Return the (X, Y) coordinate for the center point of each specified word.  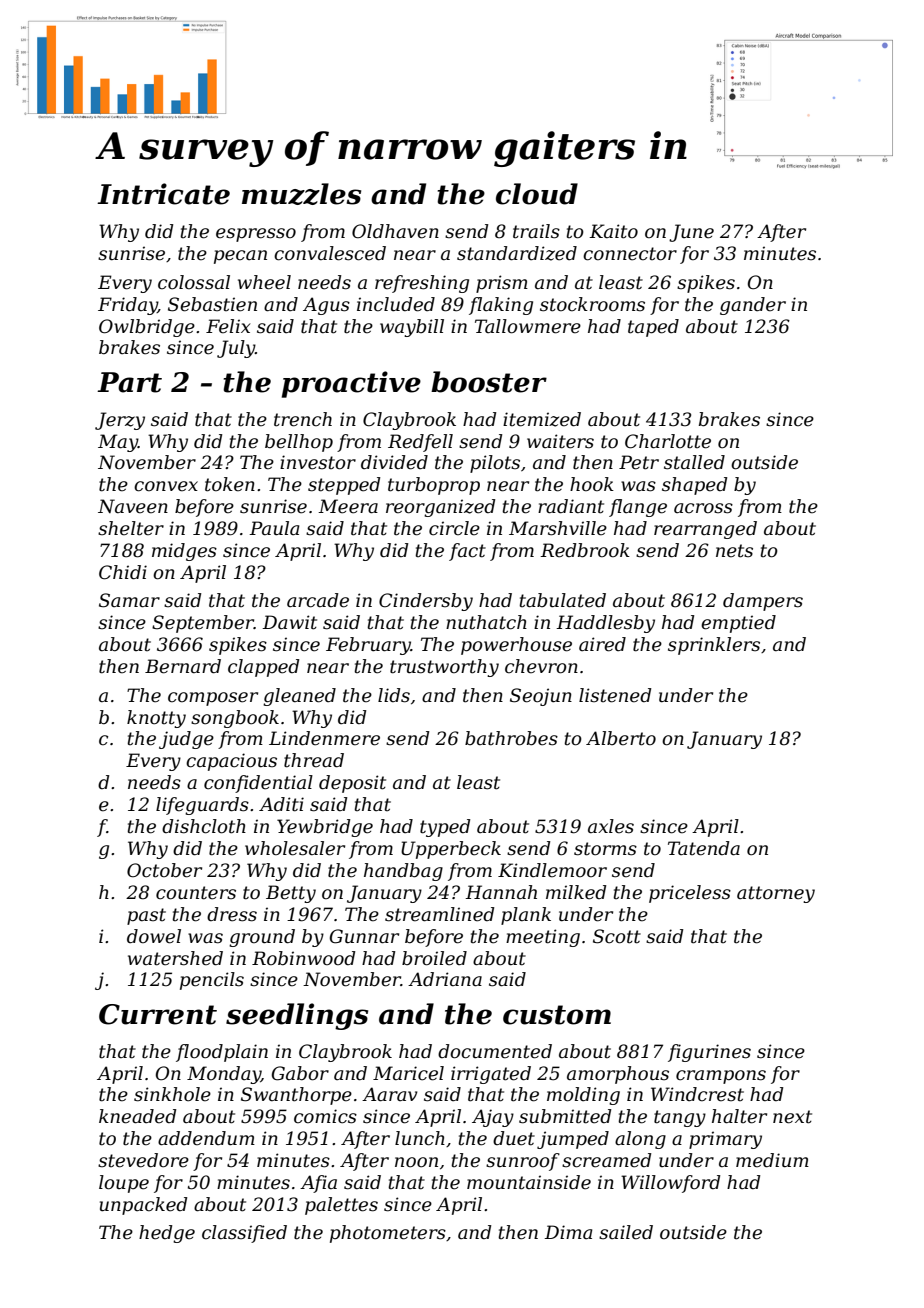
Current (158, 1014)
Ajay (493, 1118)
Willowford (670, 1184)
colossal (194, 282)
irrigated (491, 1075)
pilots (495, 464)
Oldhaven (395, 231)
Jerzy (120, 421)
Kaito (613, 231)
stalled (694, 462)
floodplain (222, 1053)
